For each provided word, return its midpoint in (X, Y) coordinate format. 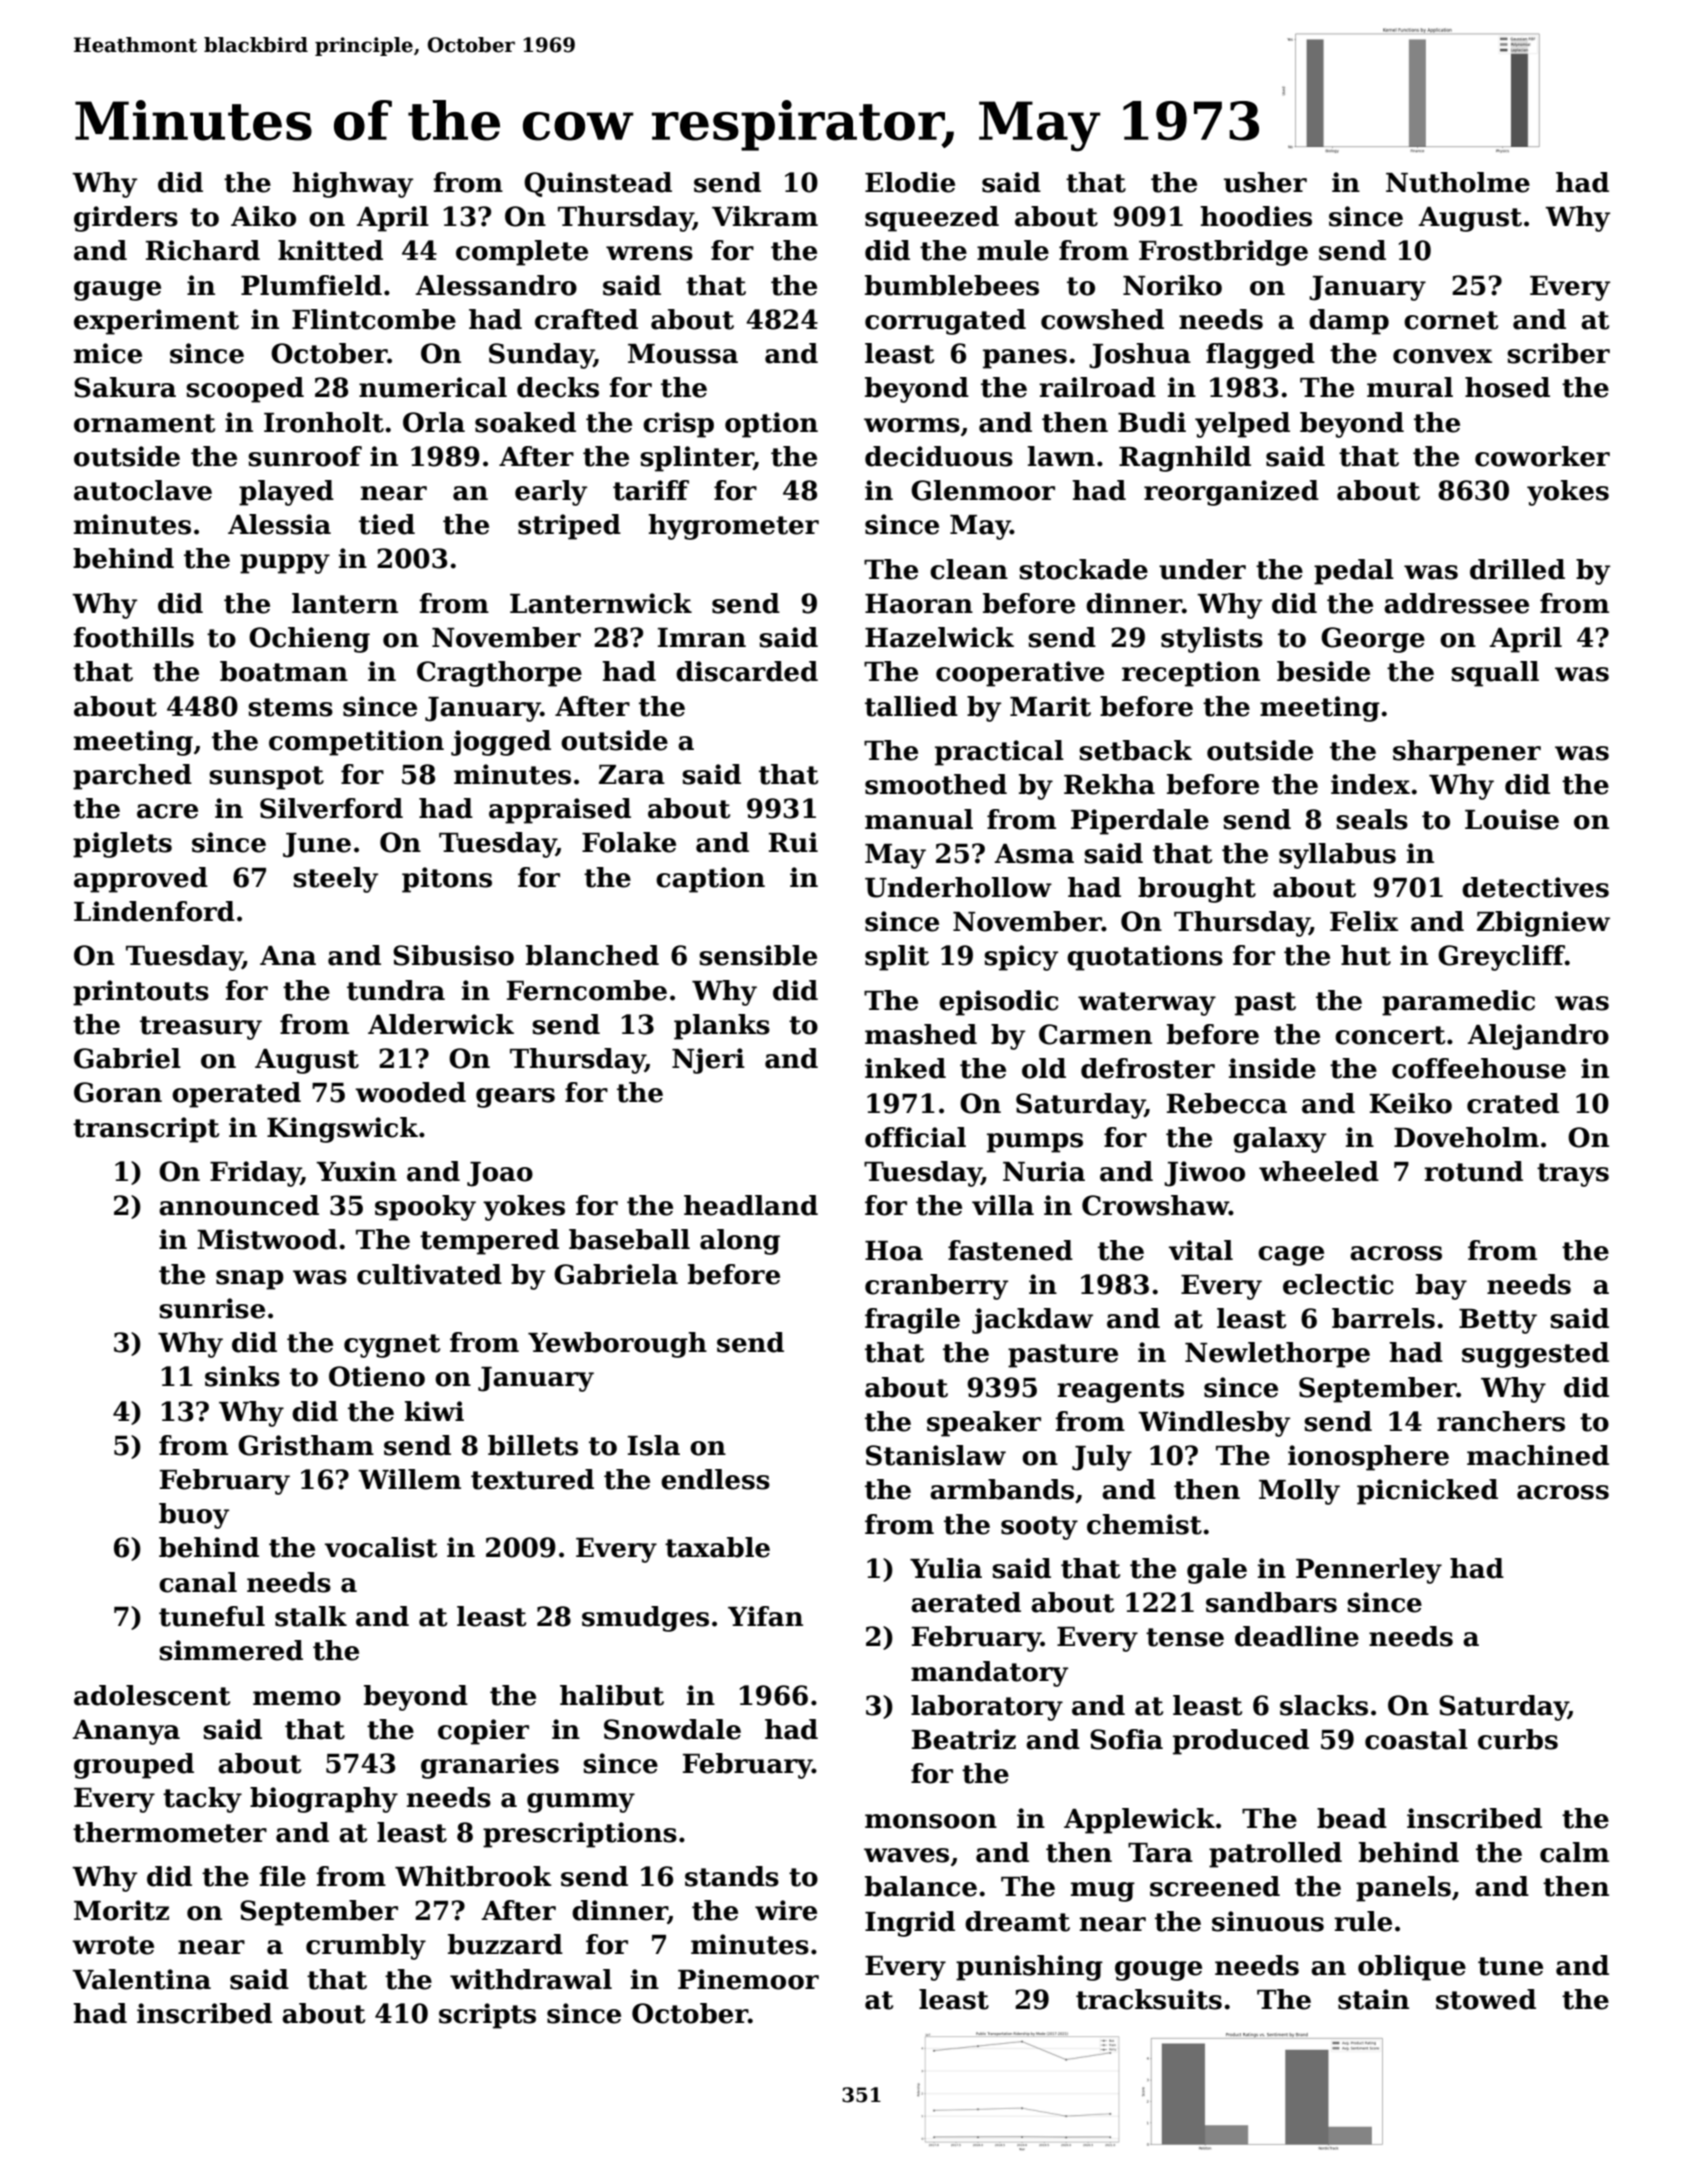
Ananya (126, 1732)
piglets (122, 845)
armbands (1002, 1489)
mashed (921, 1034)
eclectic (1338, 1284)
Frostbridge (1223, 253)
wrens (649, 253)
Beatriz (964, 1739)
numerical (433, 387)
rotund (1473, 1171)
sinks (242, 1376)
